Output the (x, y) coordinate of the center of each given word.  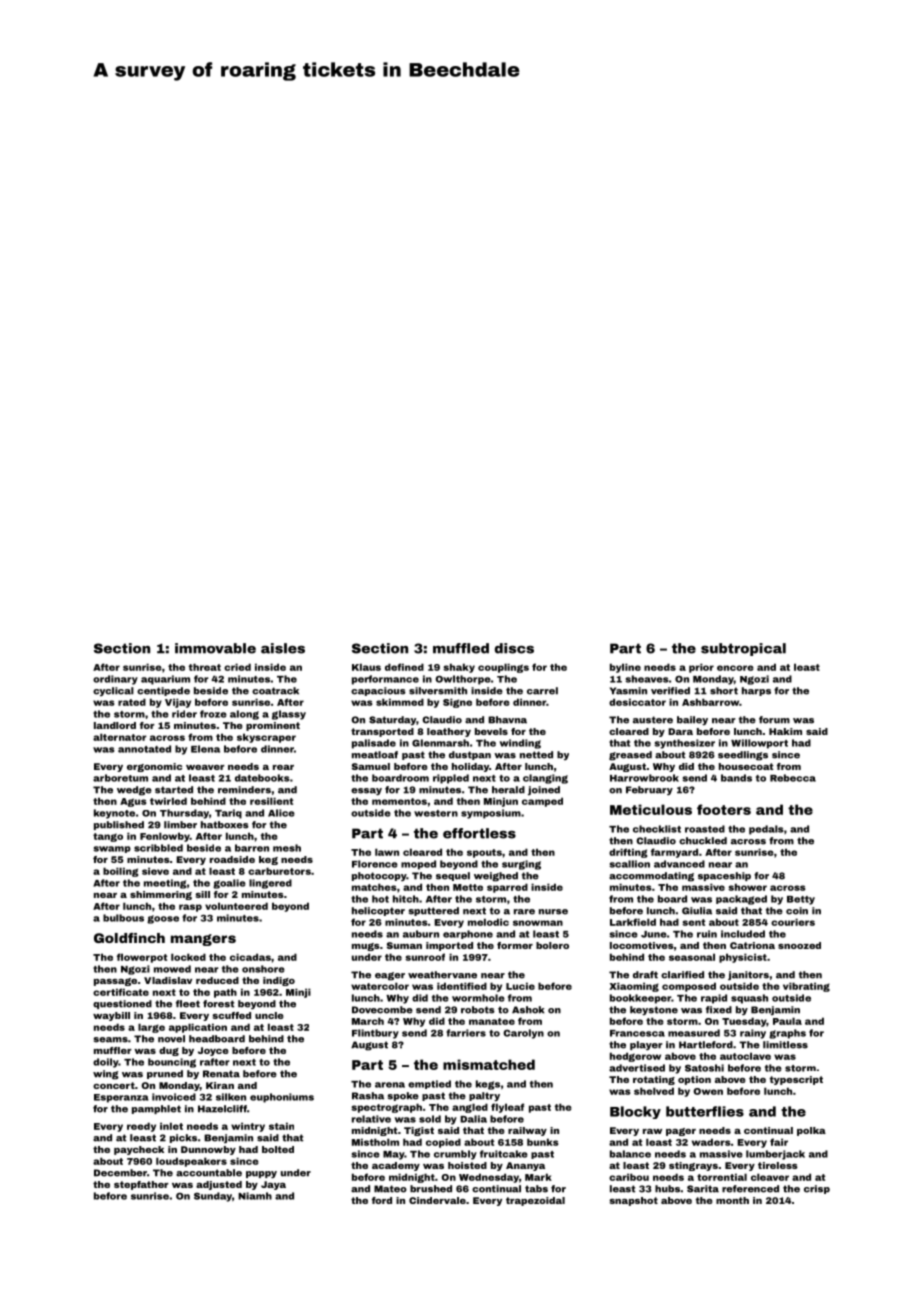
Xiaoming (634, 987)
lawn (387, 852)
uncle (269, 1015)
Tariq (228, 814)
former (515, 945)
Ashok (528, 1010)
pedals (766, 830)
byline (625, 668)
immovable (215, 648)
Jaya (273, 1185)
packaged (741, 900)
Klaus (366, 667)
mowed (172, 969)
